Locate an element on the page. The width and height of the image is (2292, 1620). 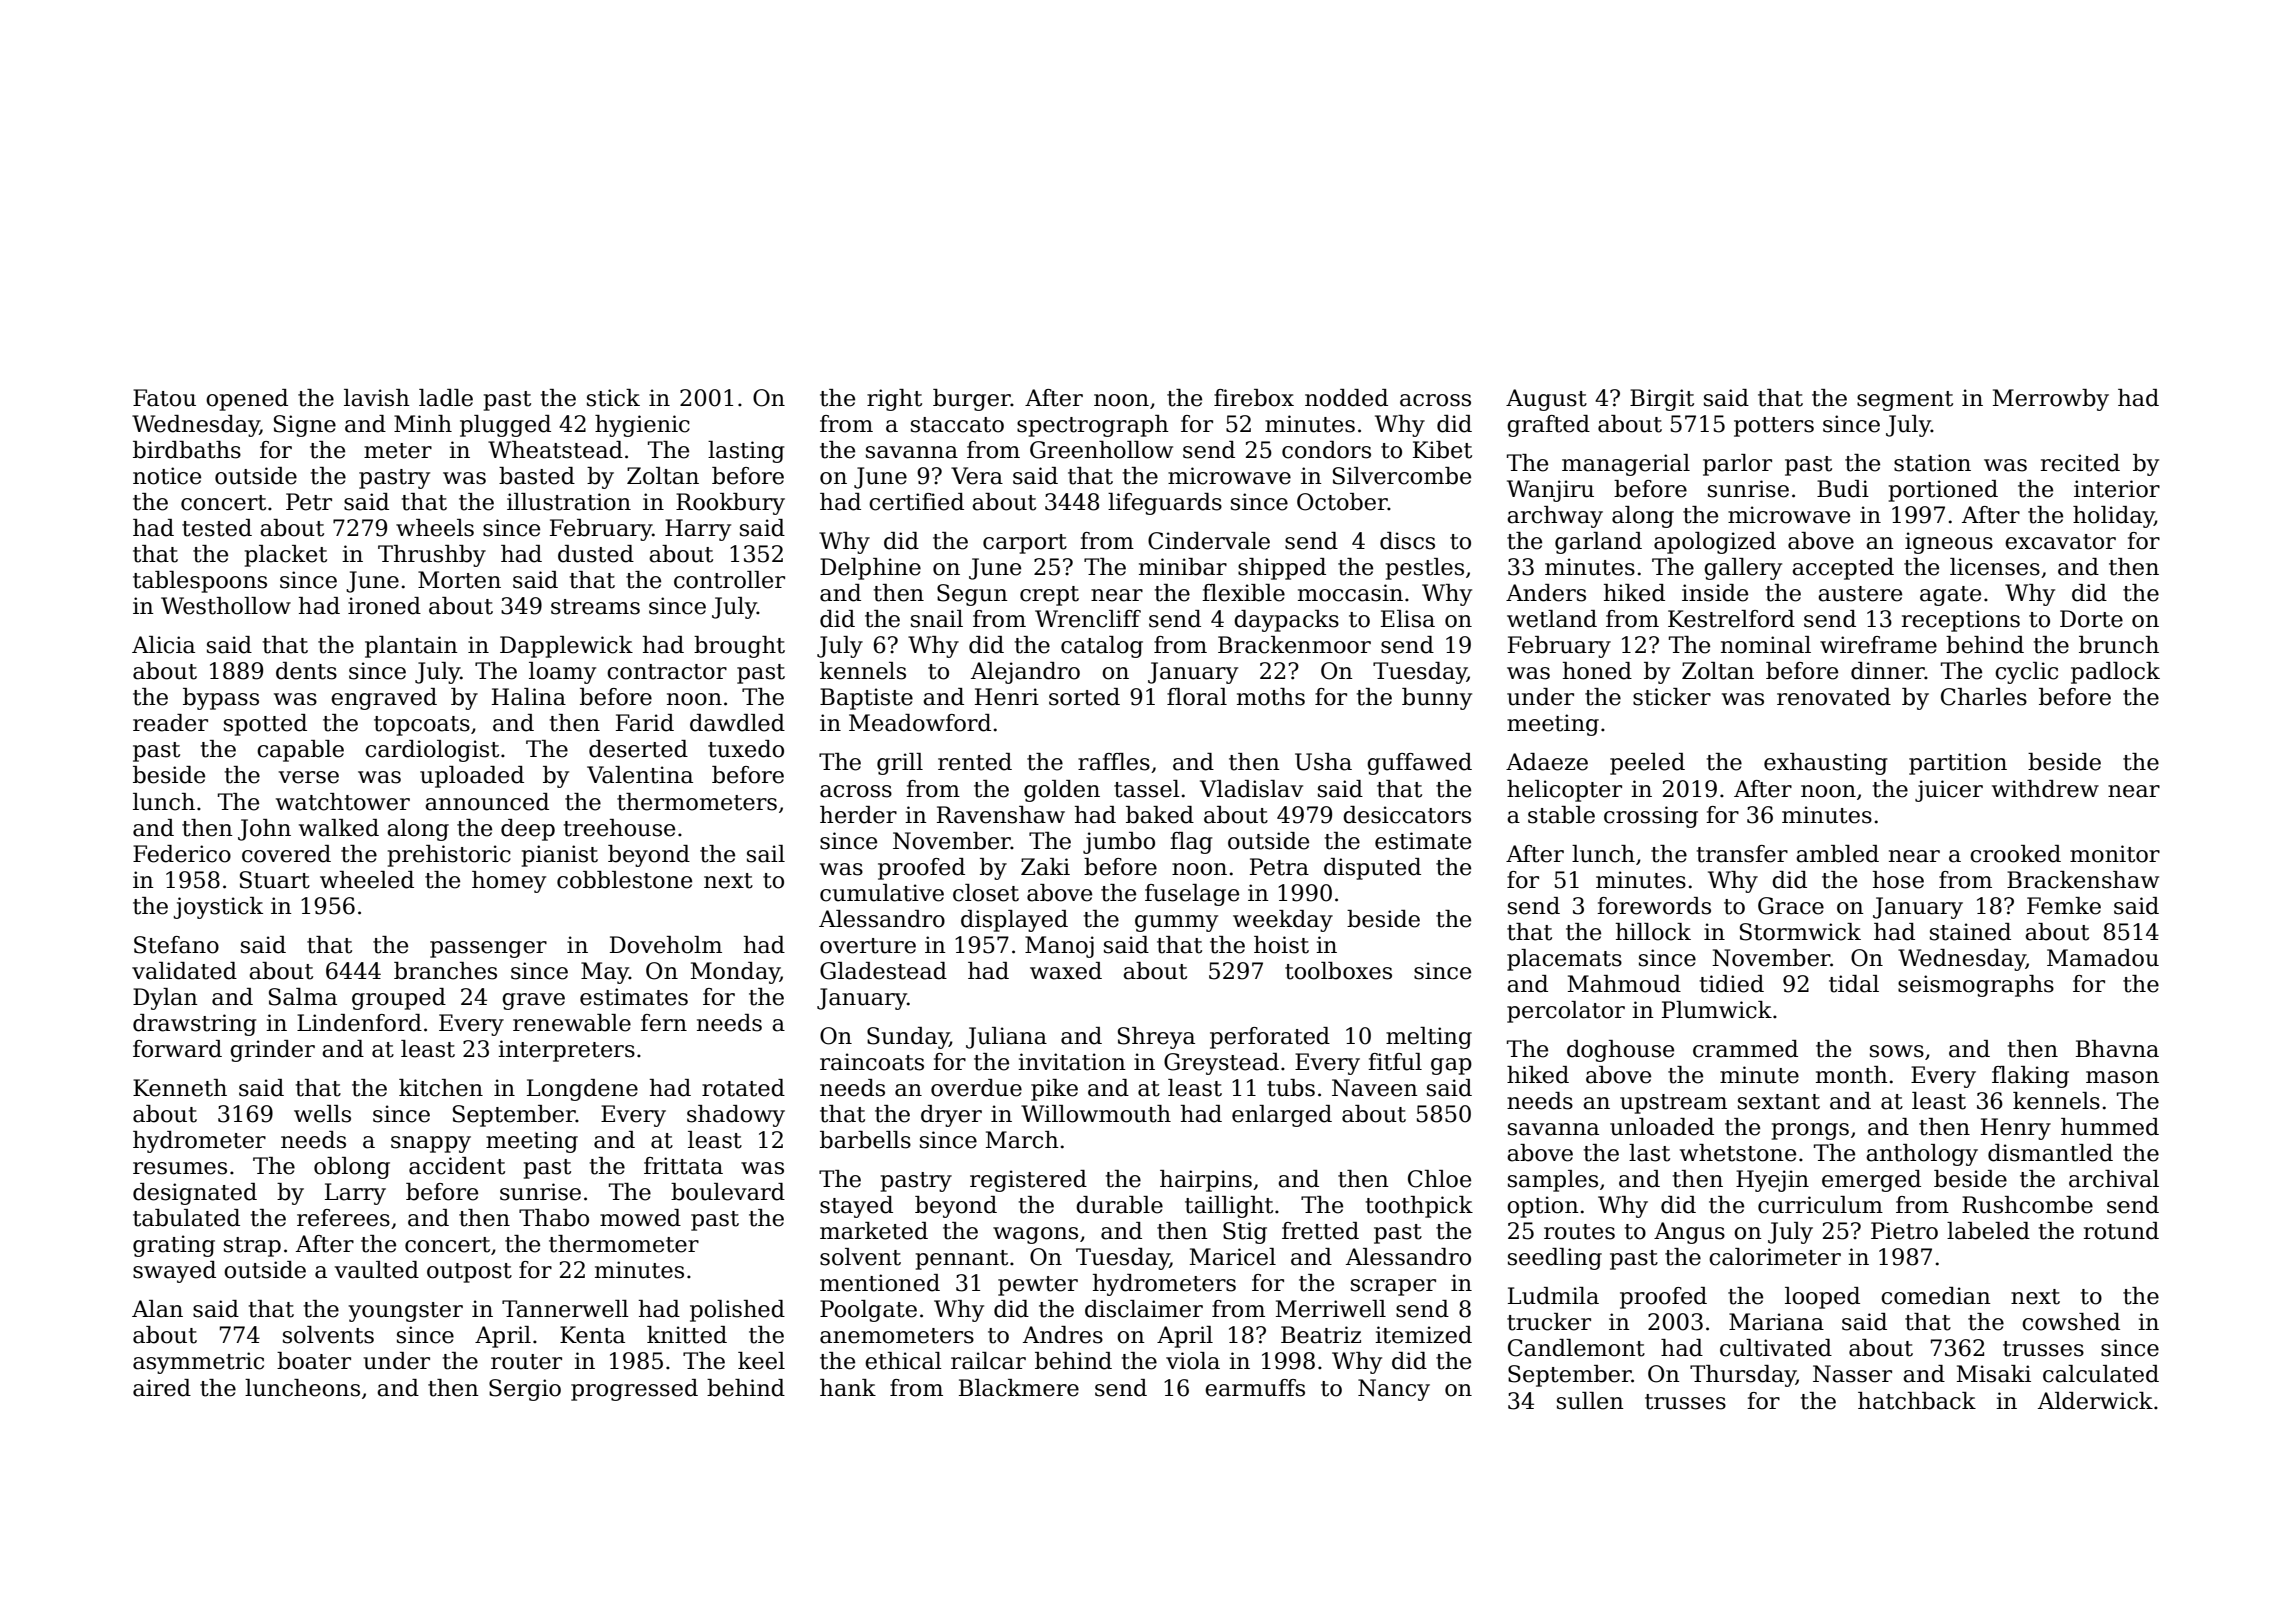
Stormwick is located at coordinates (1800, 932).
